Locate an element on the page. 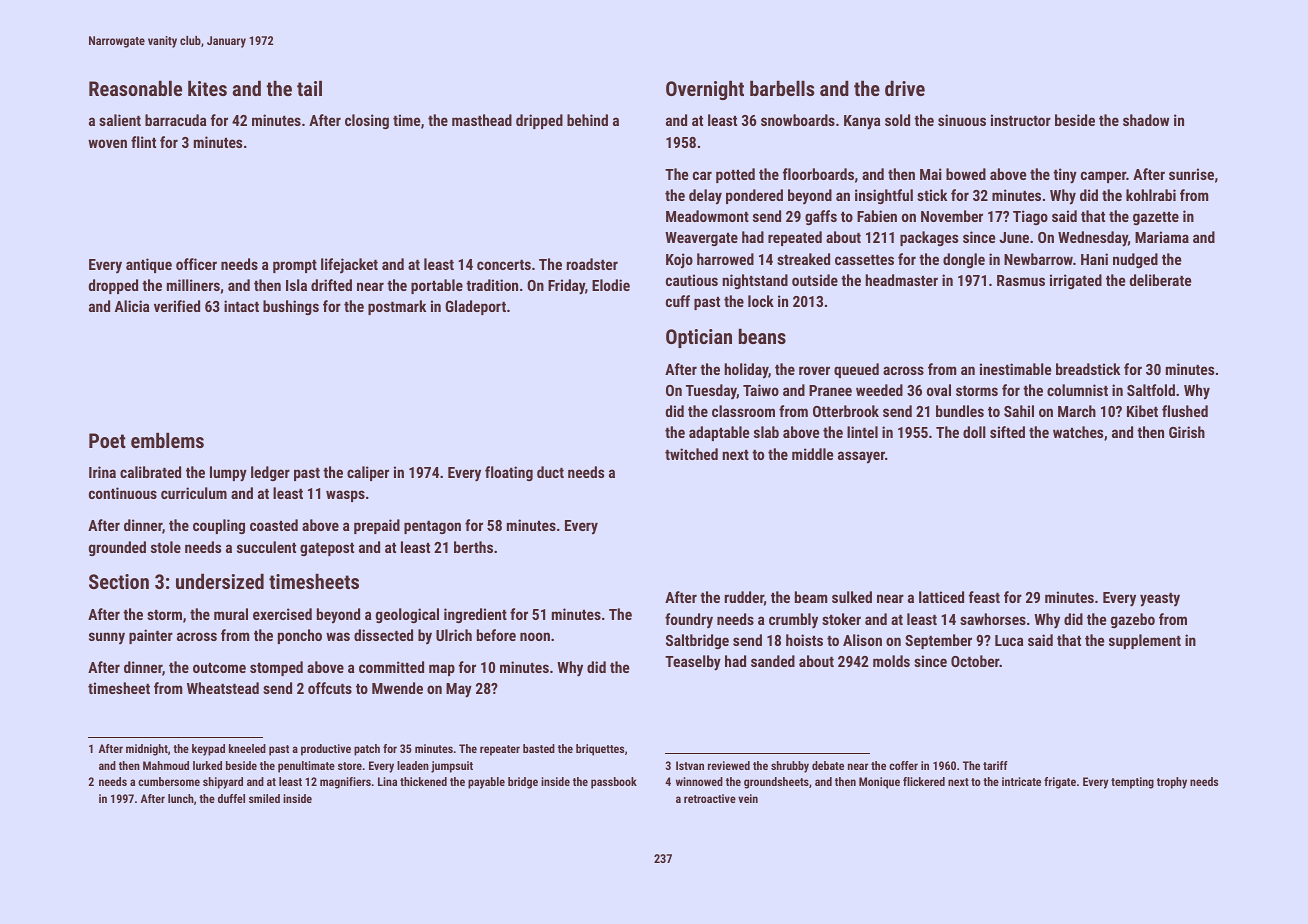 The image size is (1308, 924). vein is located at coordinates (748, 798).
